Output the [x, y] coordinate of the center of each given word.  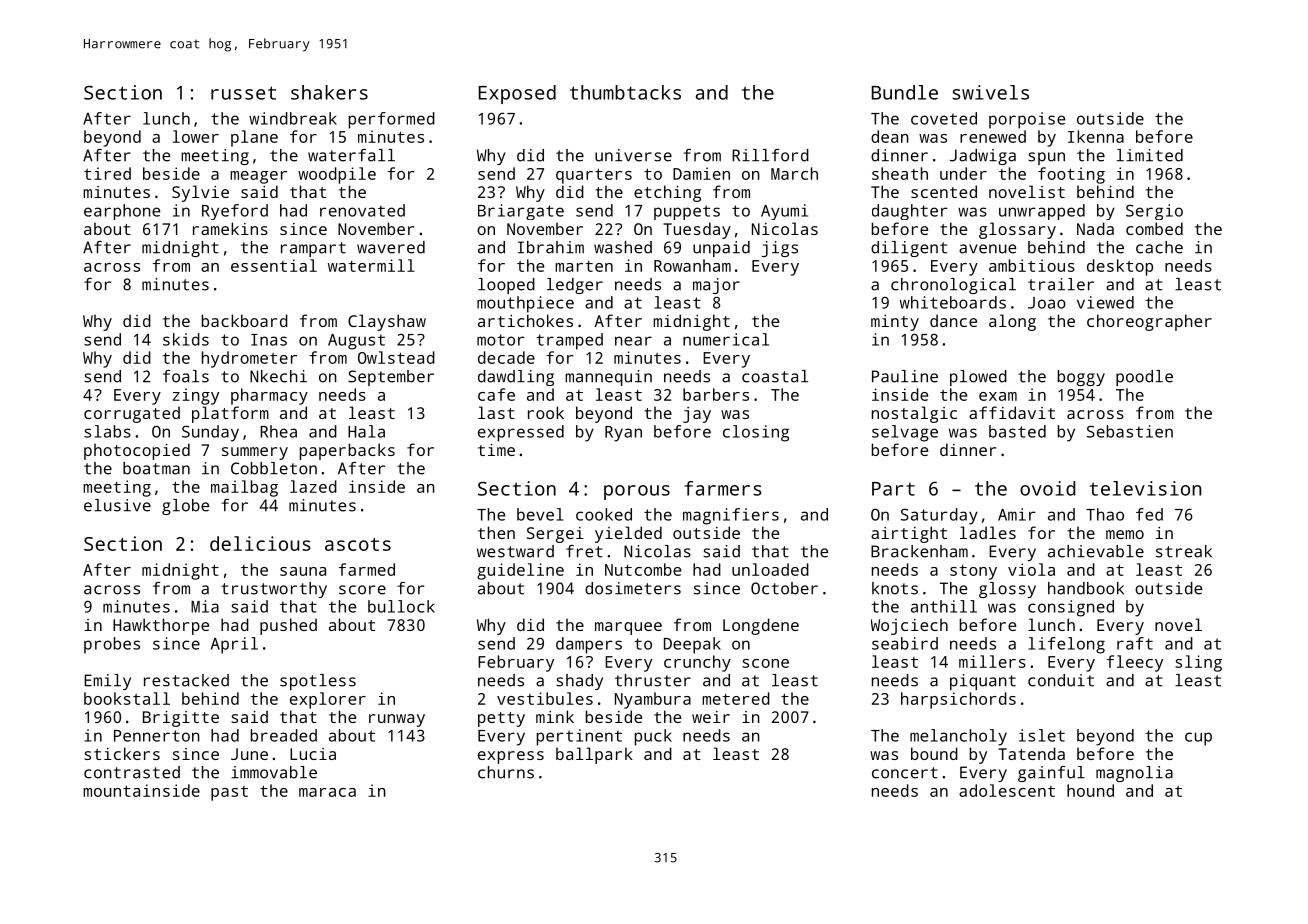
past [229, 793]
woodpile [337, 175]
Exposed [517, 94]
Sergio [1154, 212]
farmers [723, 488]
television [1145, 488]
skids [186, 339]
